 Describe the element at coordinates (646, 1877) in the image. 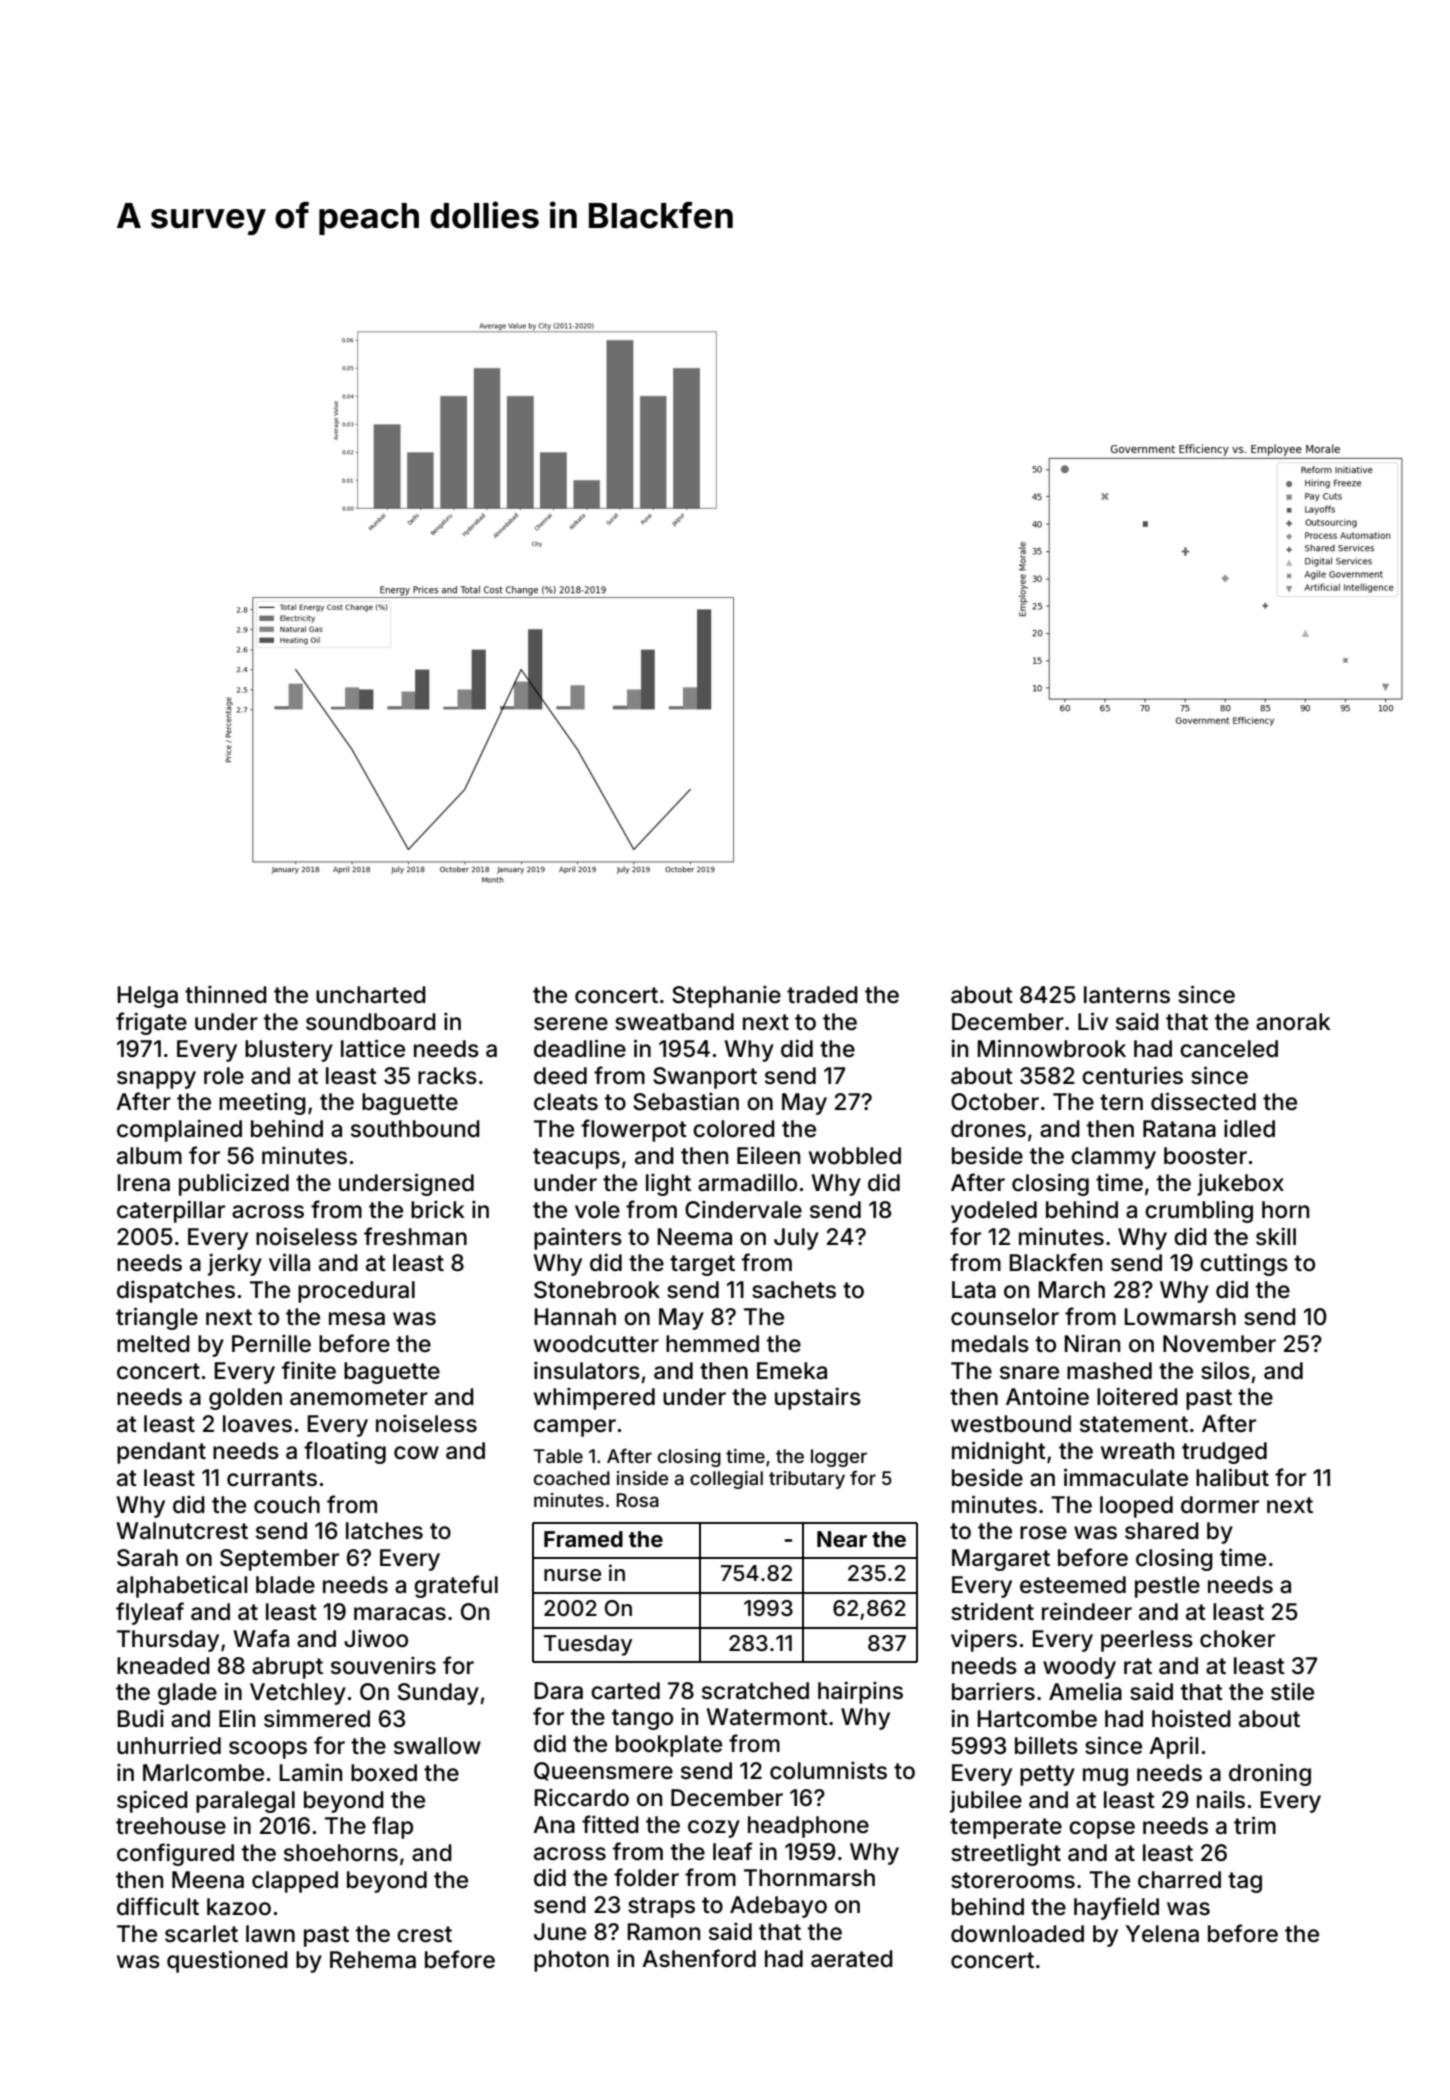

I see `folder` at that location.
